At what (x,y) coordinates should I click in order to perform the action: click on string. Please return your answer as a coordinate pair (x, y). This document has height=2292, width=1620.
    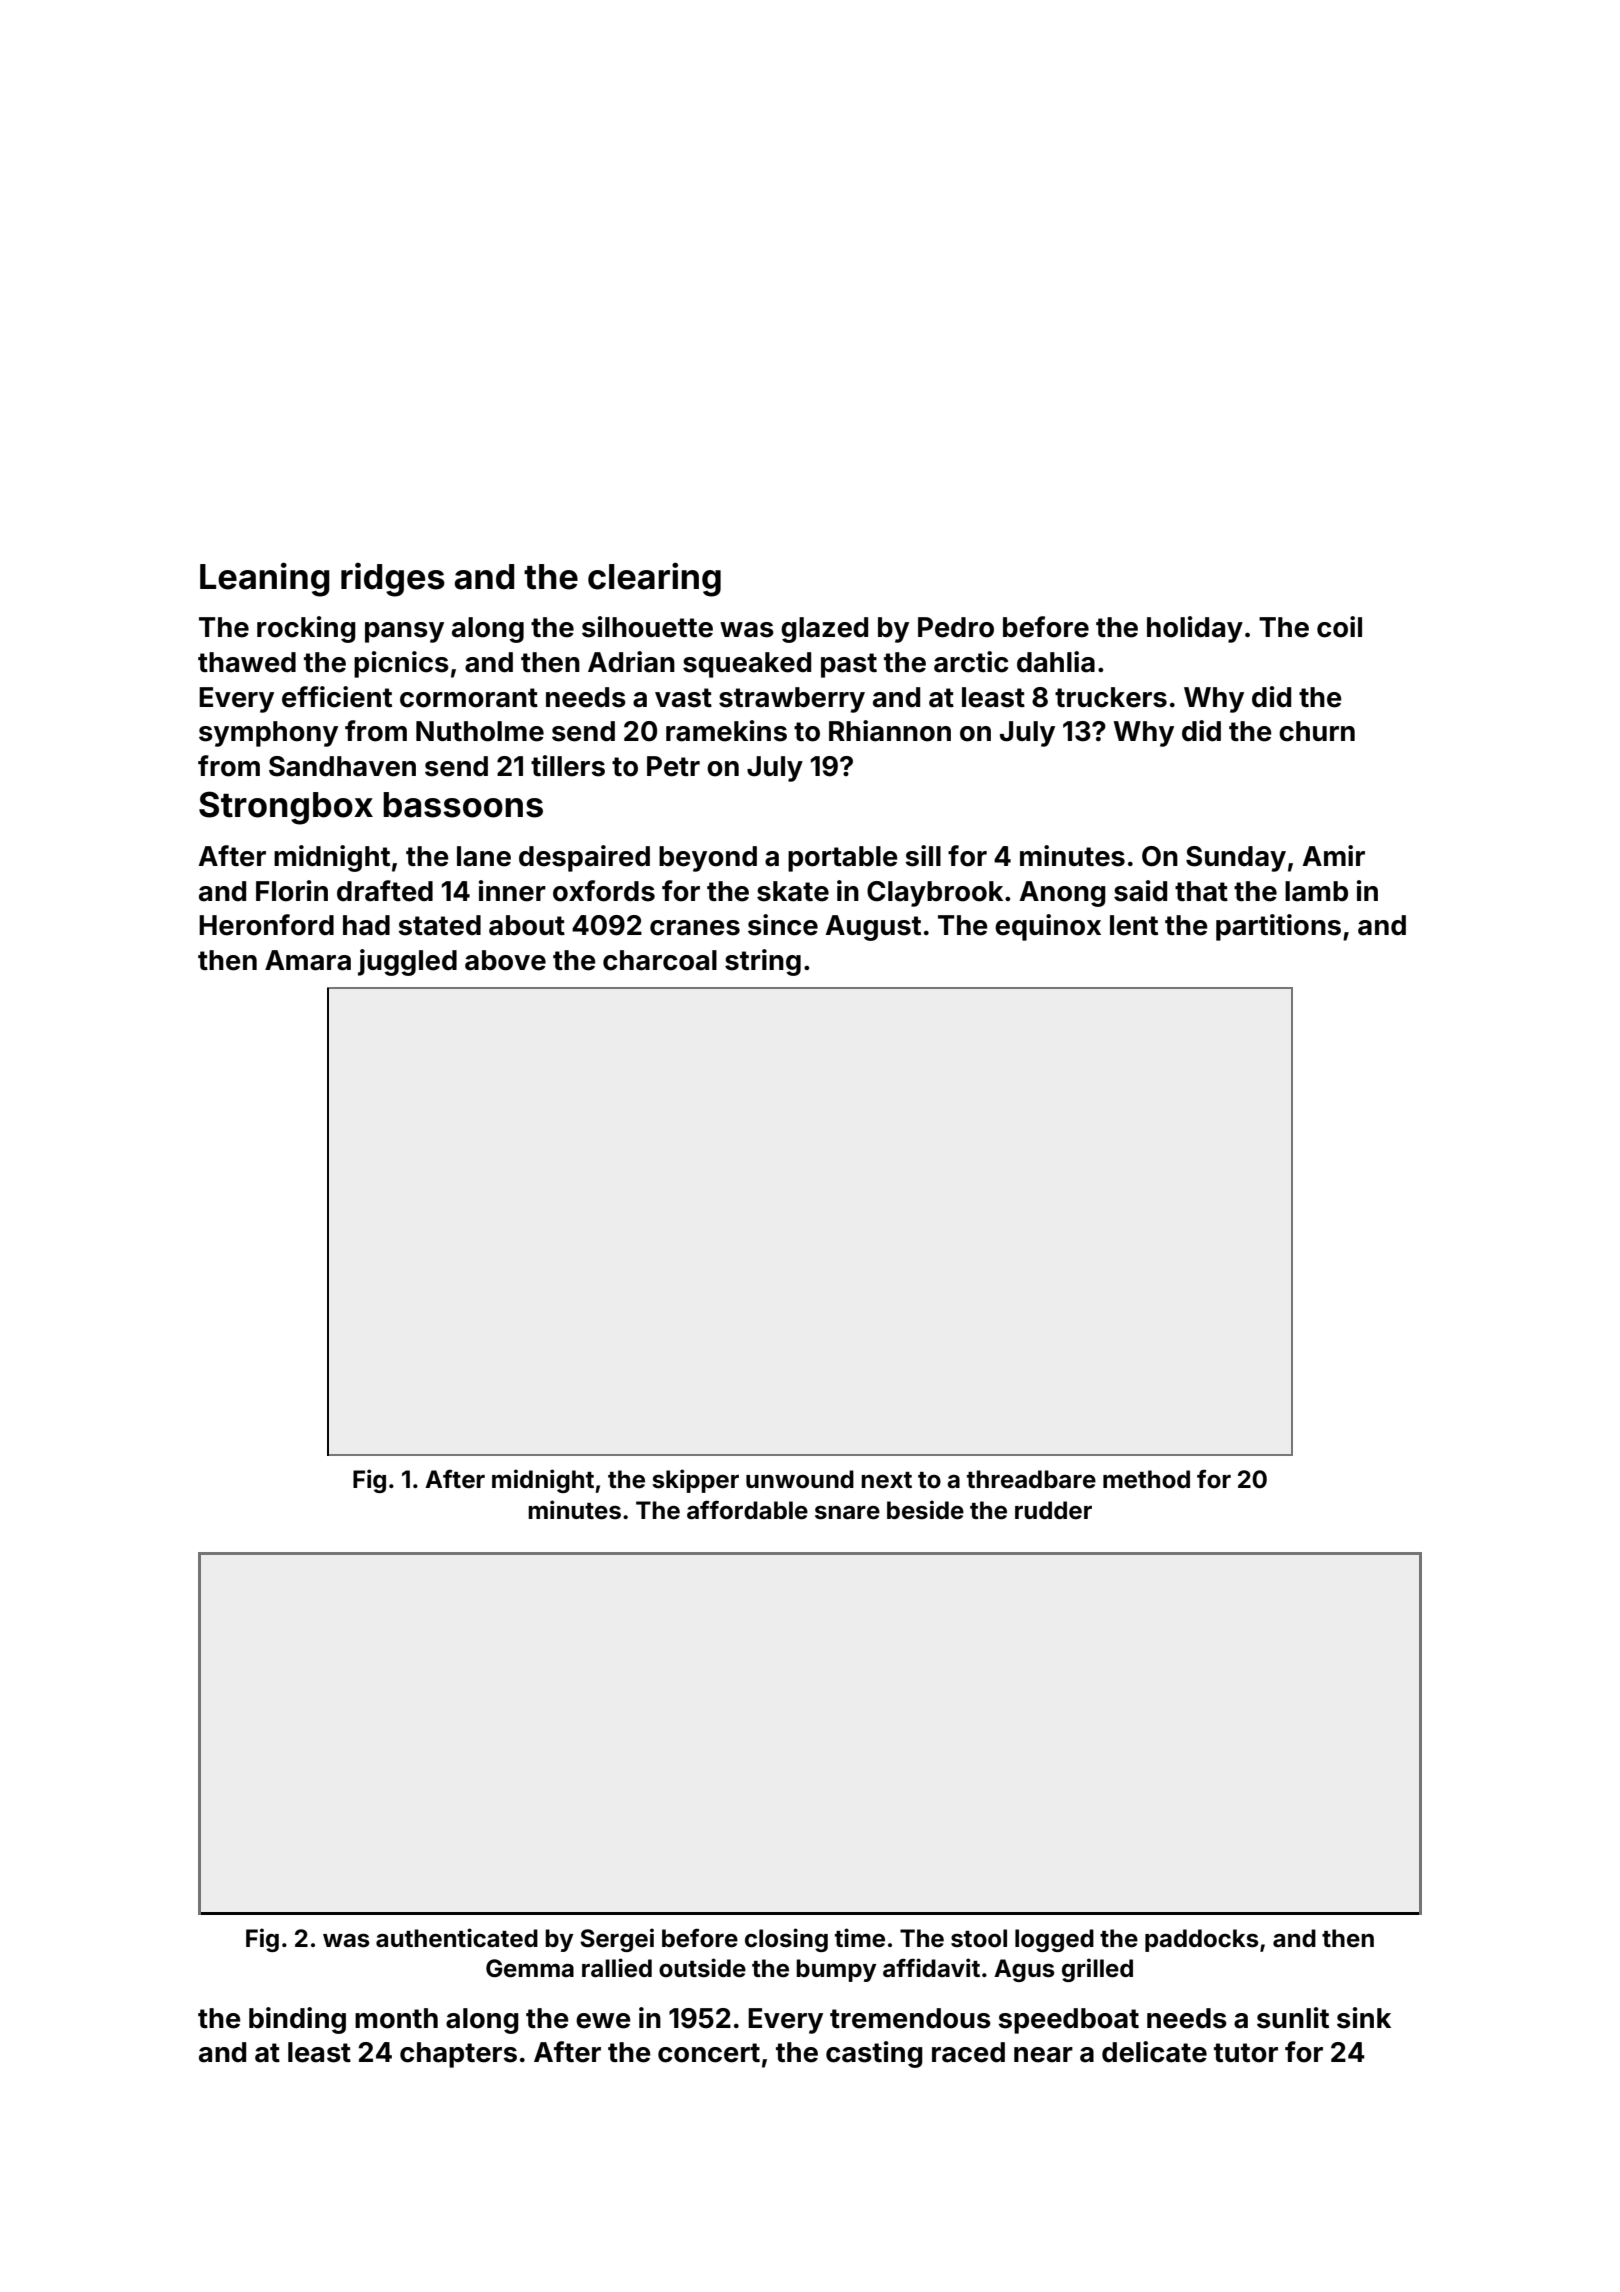
    Looking at the image, I should click on (763, 962).
